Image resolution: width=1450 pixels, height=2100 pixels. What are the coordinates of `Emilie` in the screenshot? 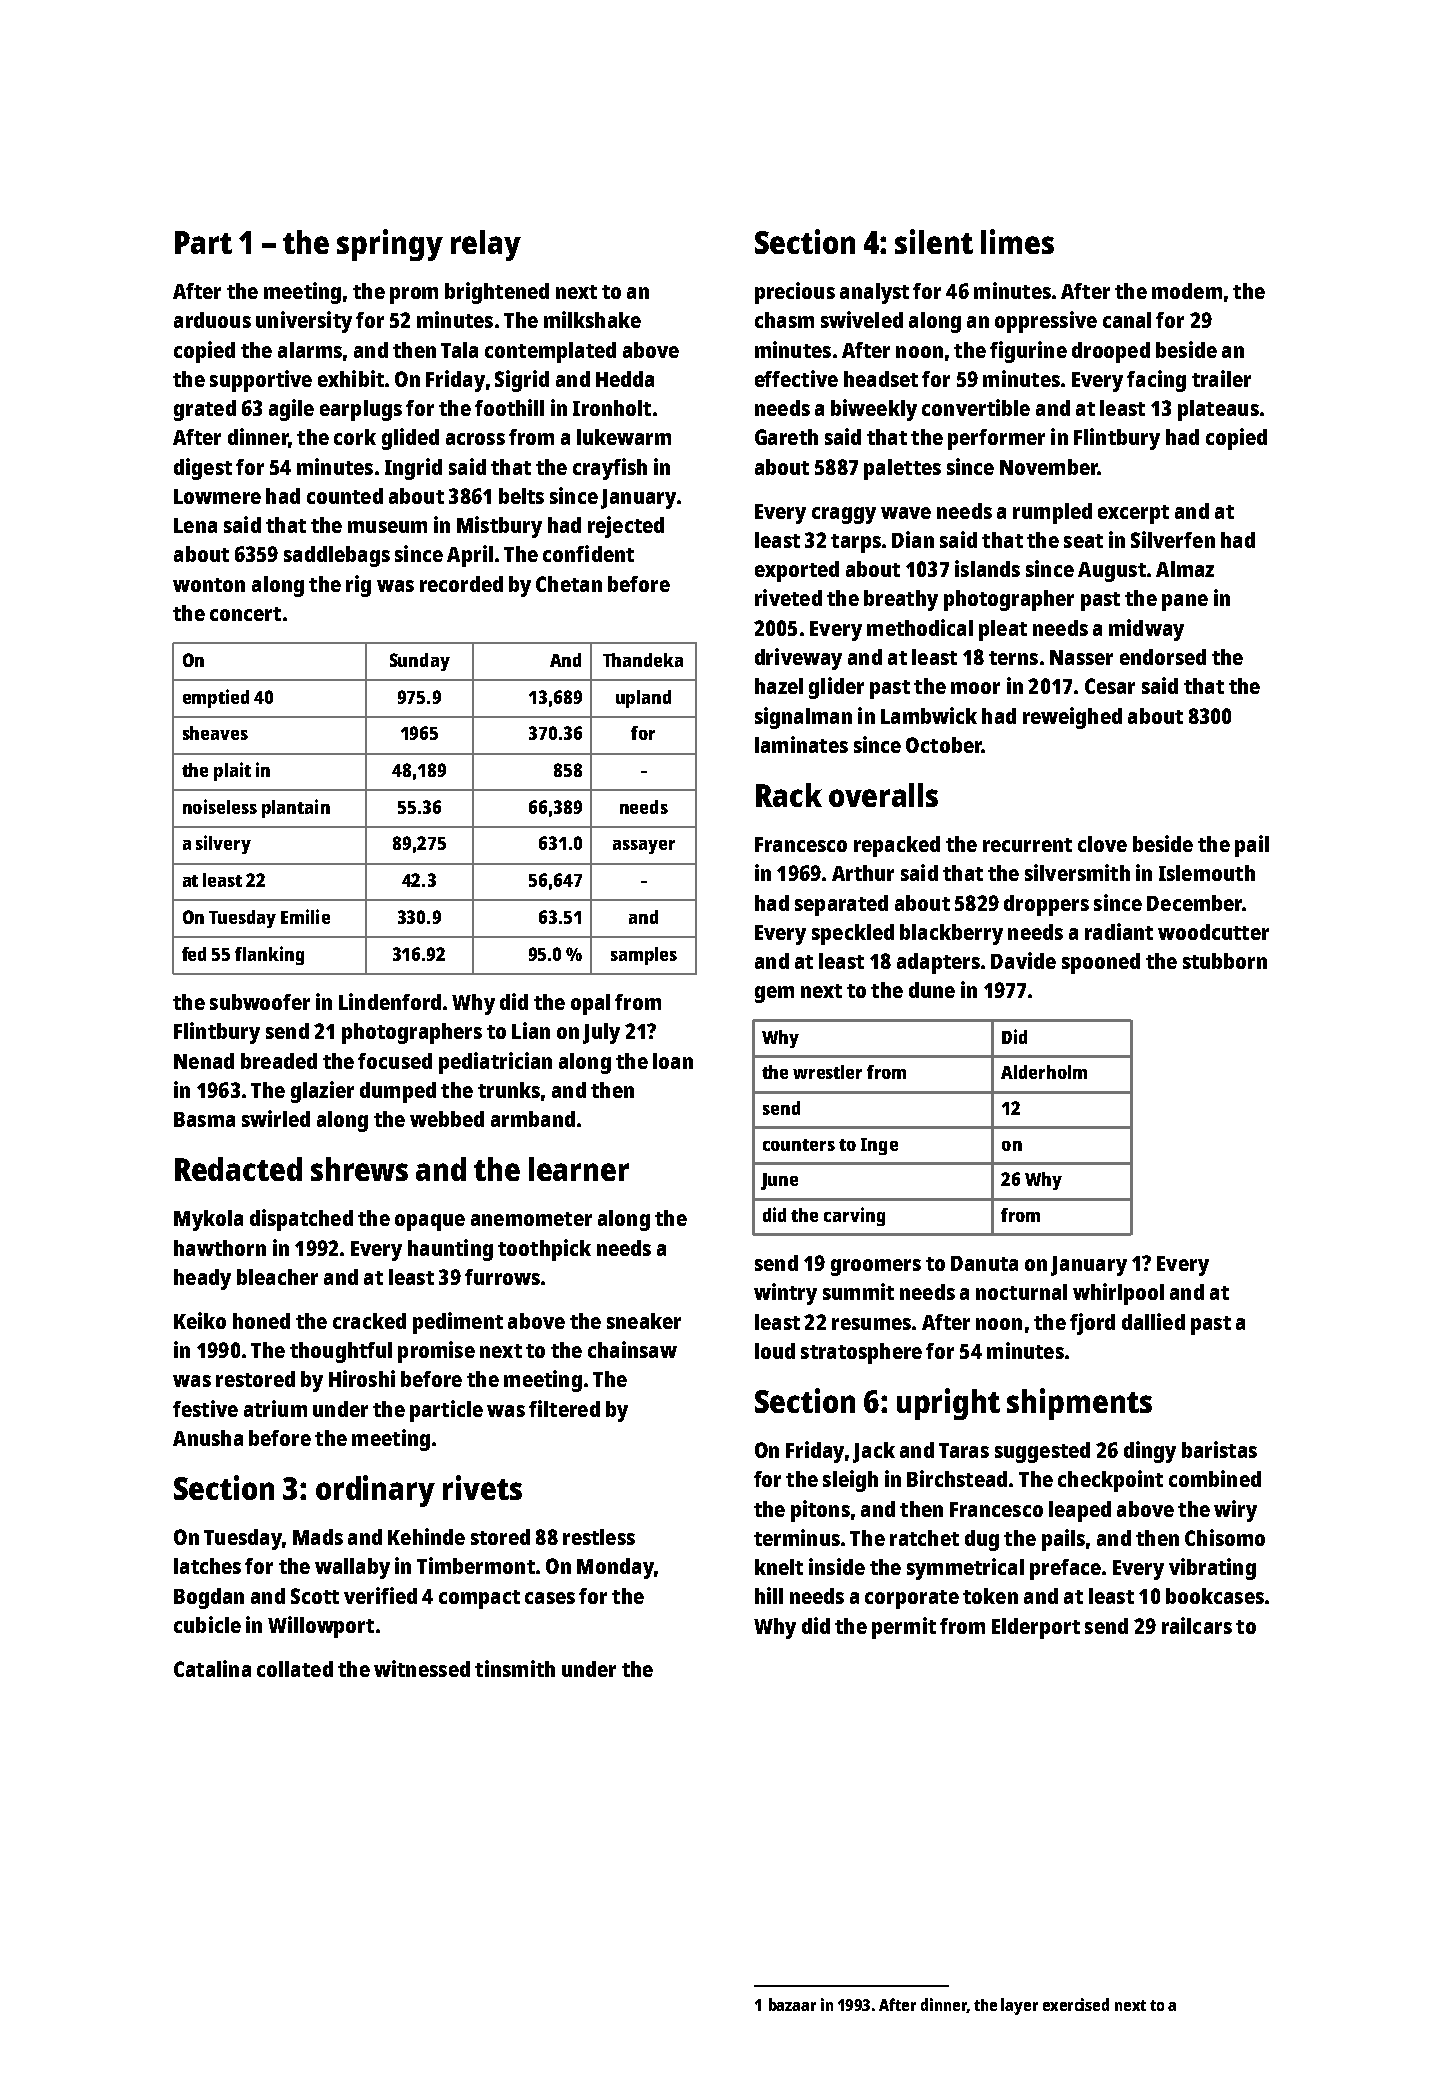 It's located at (305, 916).
